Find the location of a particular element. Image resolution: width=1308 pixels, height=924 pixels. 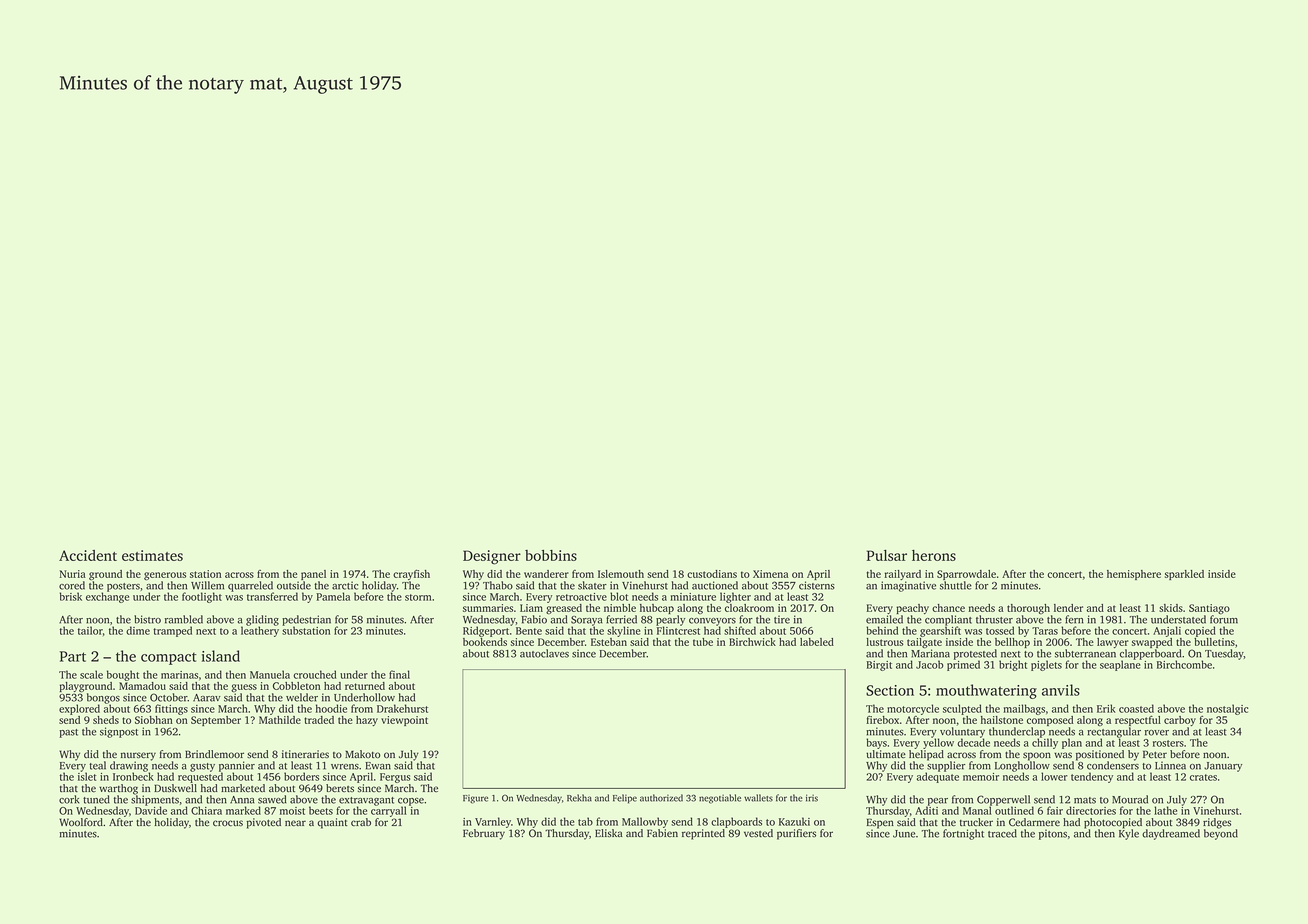

herons is located at coordinates (934, 555).
